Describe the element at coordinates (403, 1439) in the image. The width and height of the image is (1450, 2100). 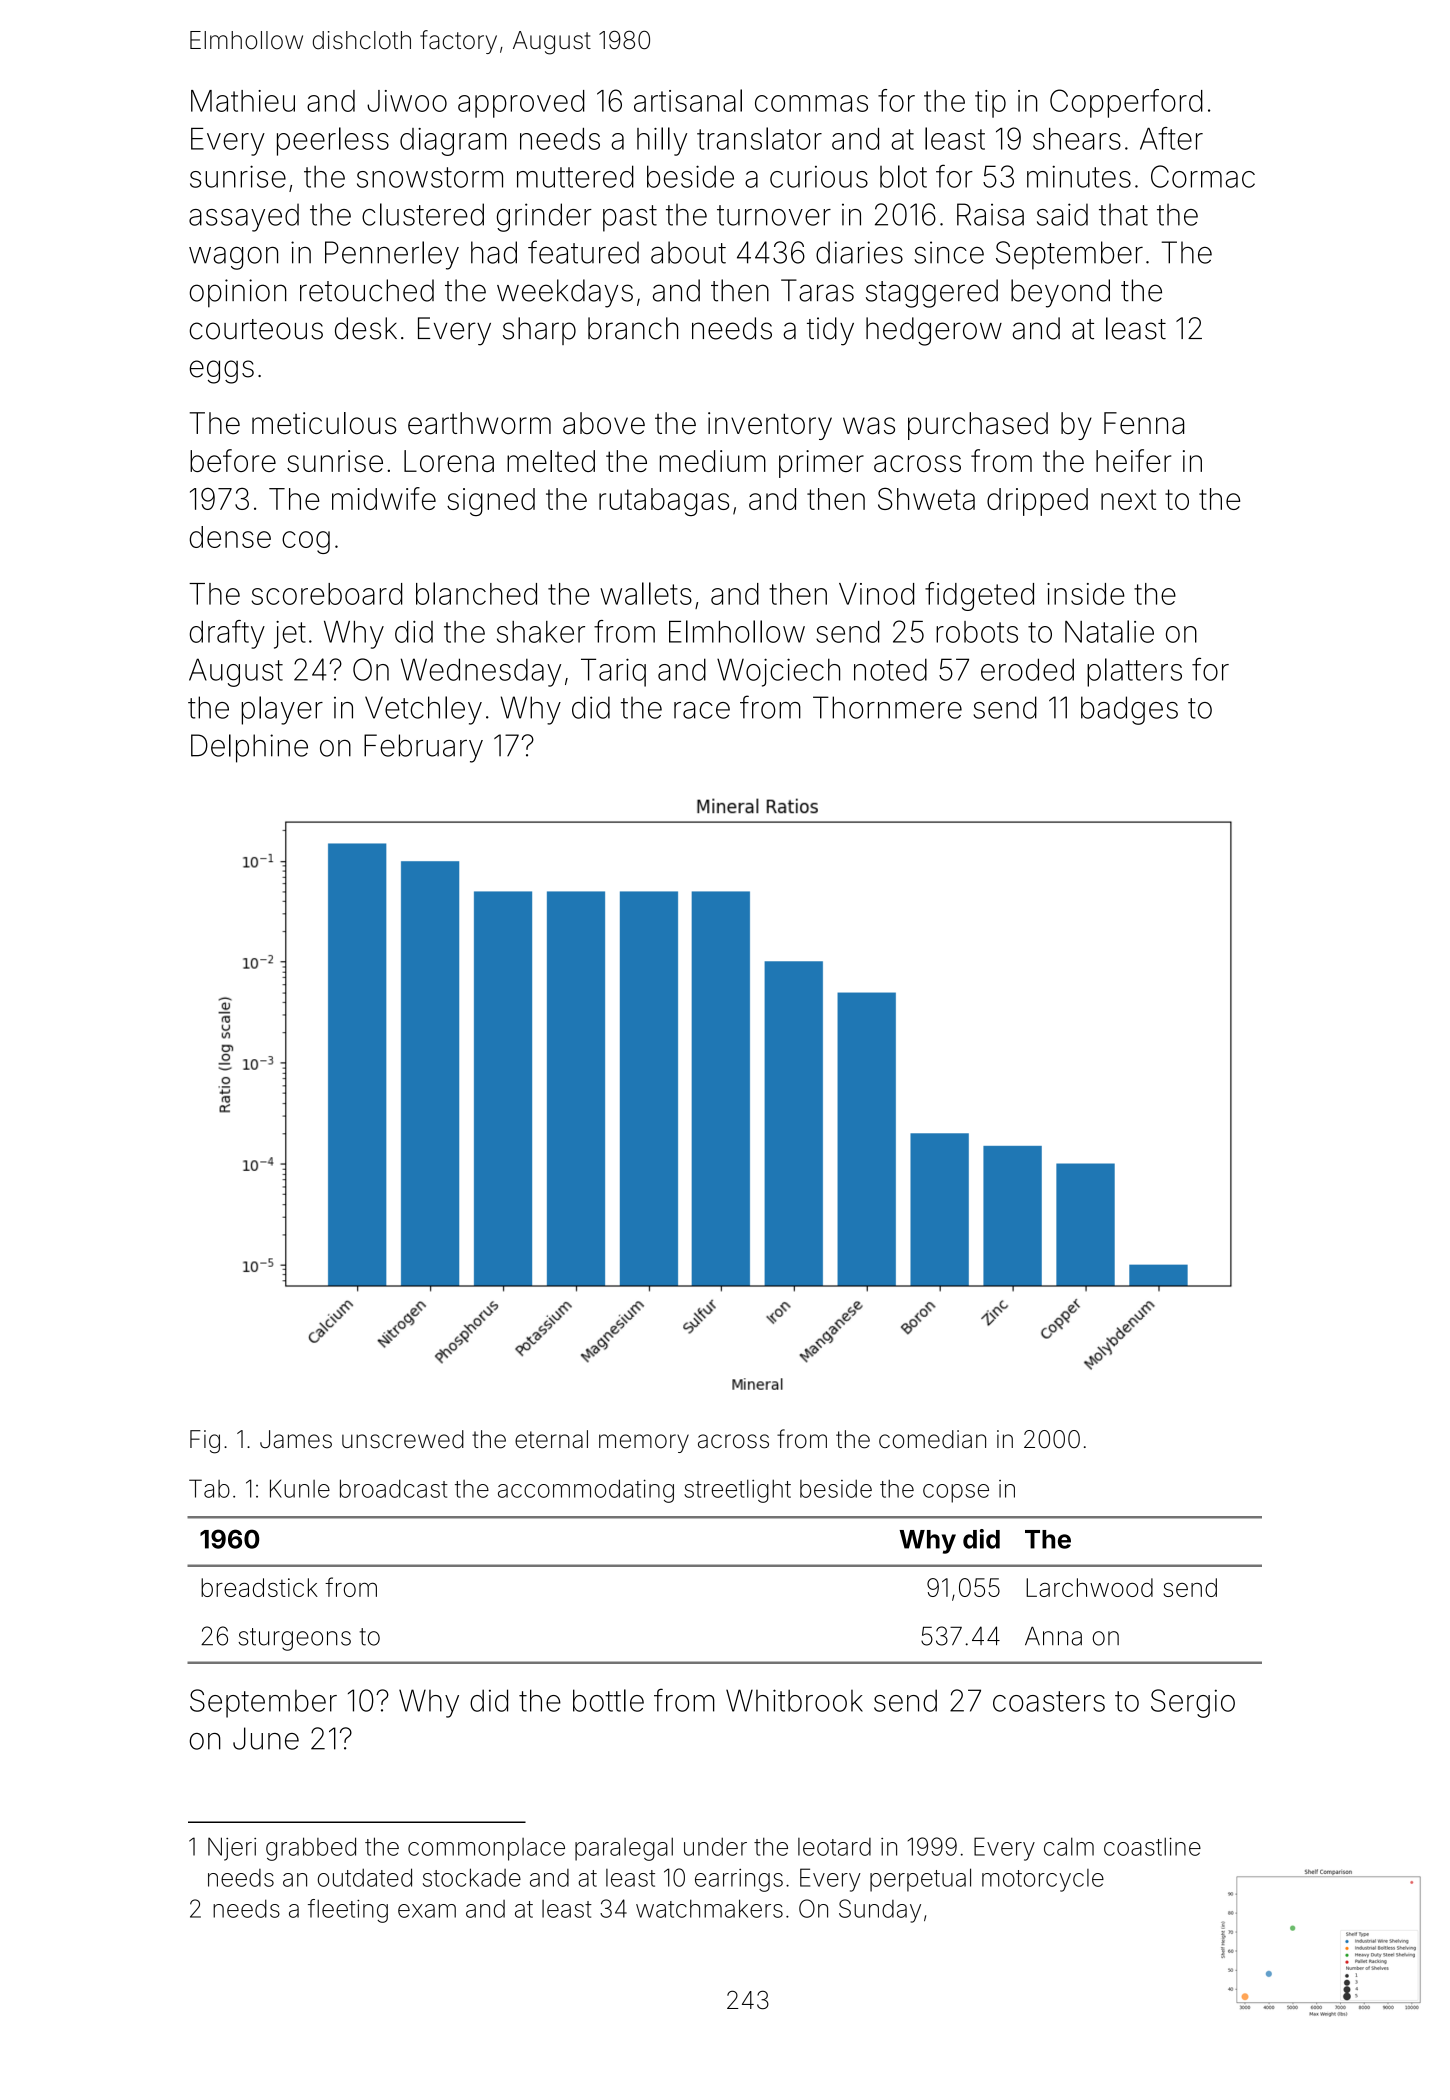
I see `unscrewed` at that location.
